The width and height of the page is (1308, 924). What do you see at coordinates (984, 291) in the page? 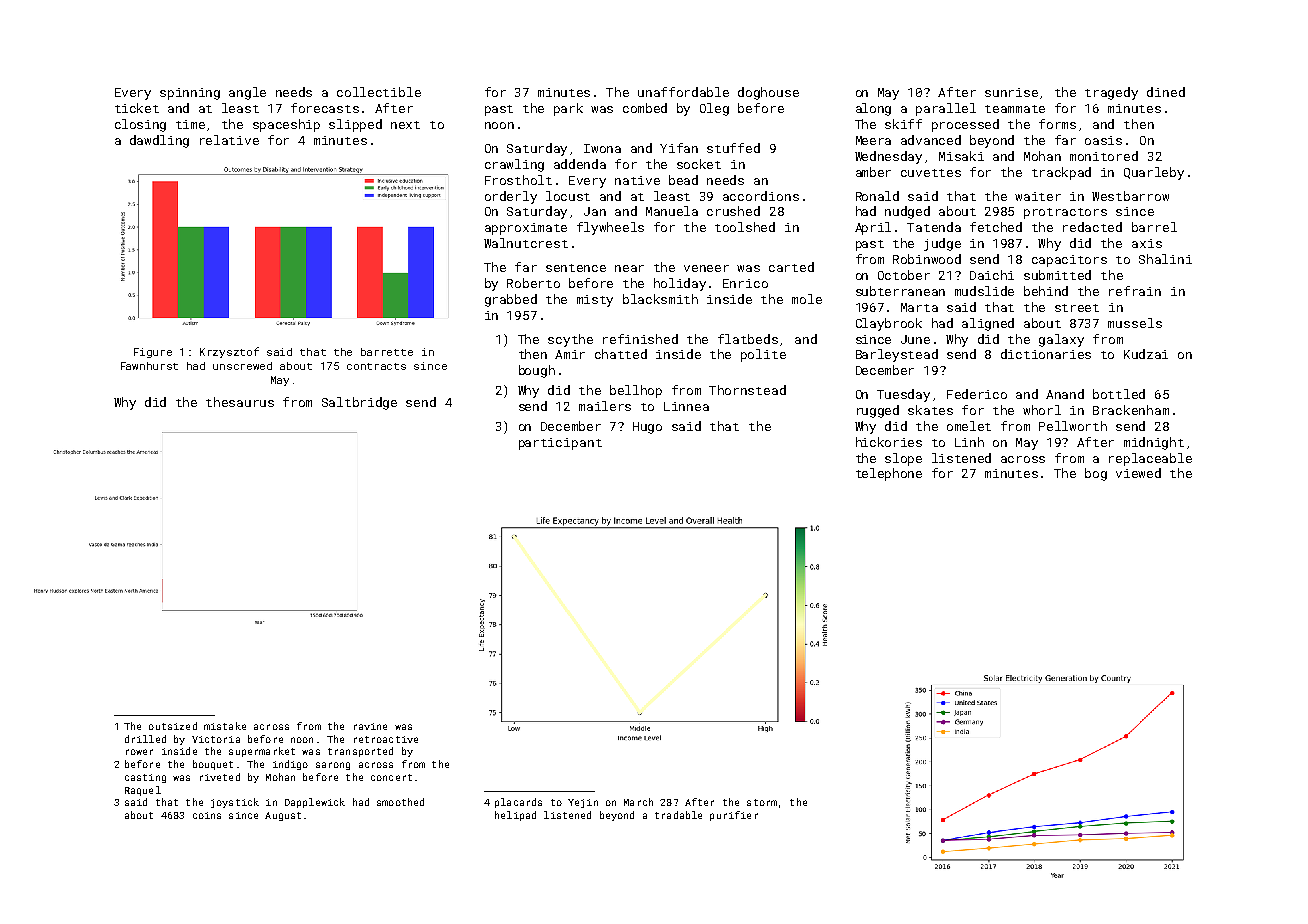
I see `mudslide` at bounding box center [984, 291].
